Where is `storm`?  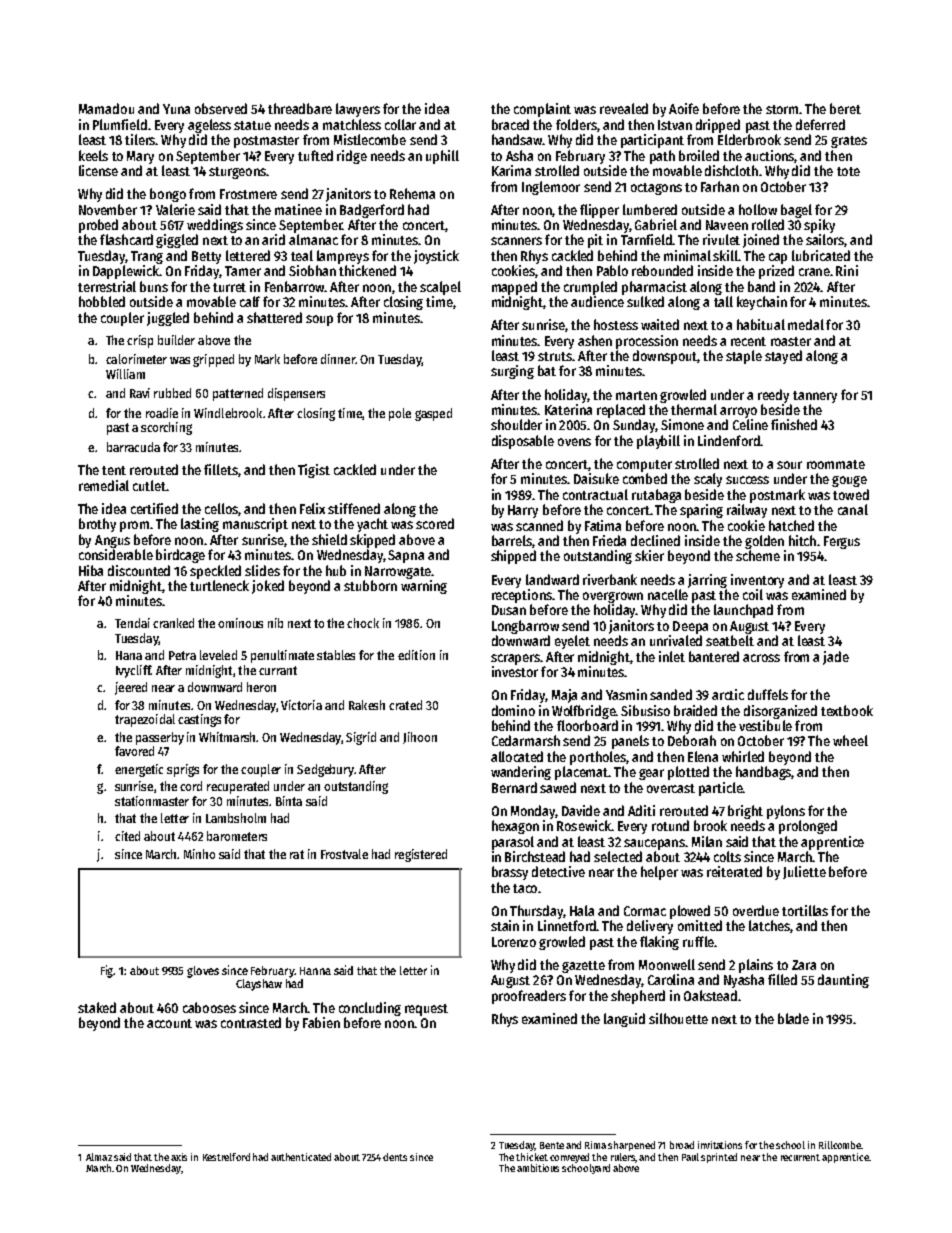
storm is located at coordinates (782, 109).
